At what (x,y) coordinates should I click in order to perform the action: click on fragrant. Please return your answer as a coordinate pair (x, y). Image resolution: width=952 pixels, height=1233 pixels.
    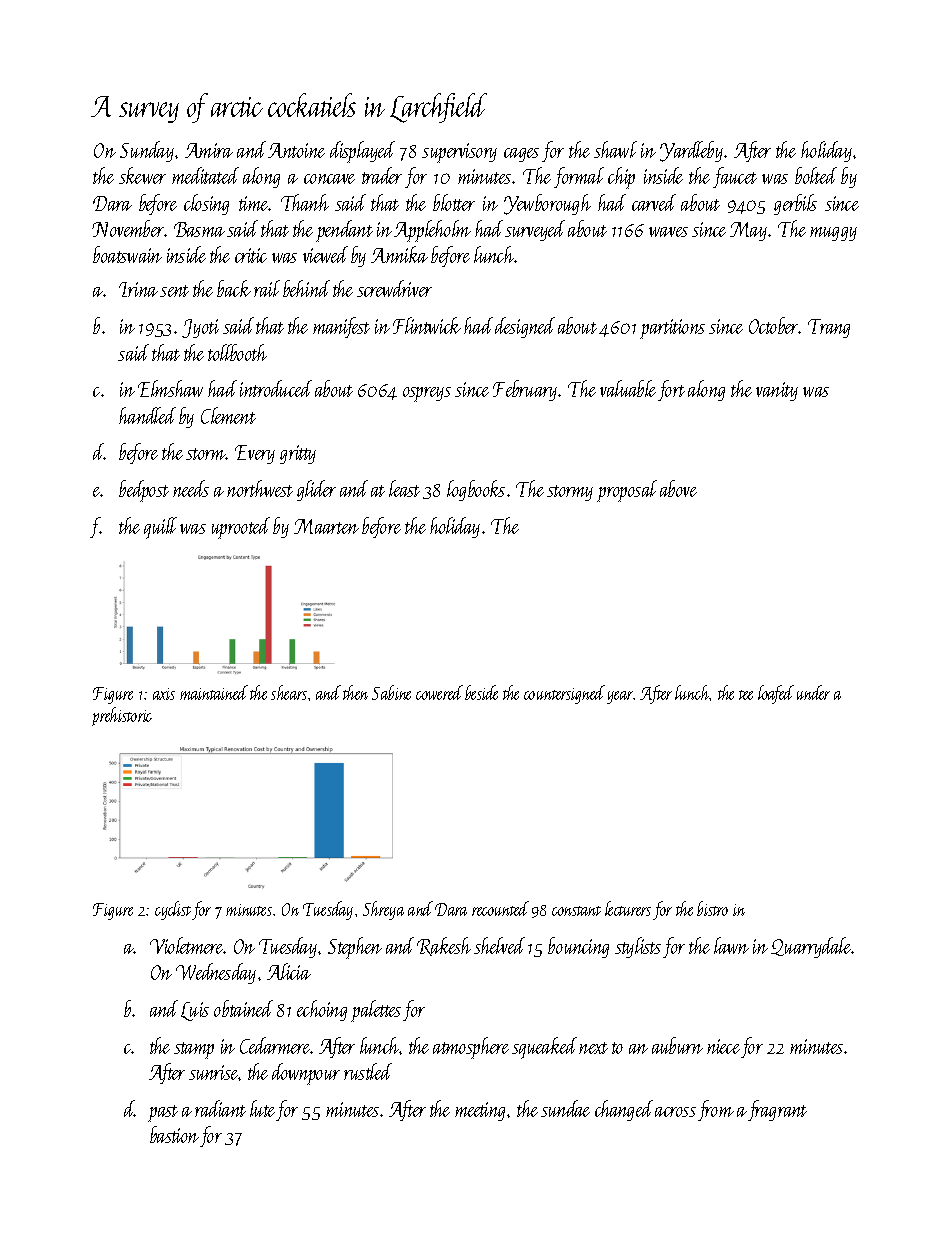
    Looking at the image, I should click on (777, 1110).
